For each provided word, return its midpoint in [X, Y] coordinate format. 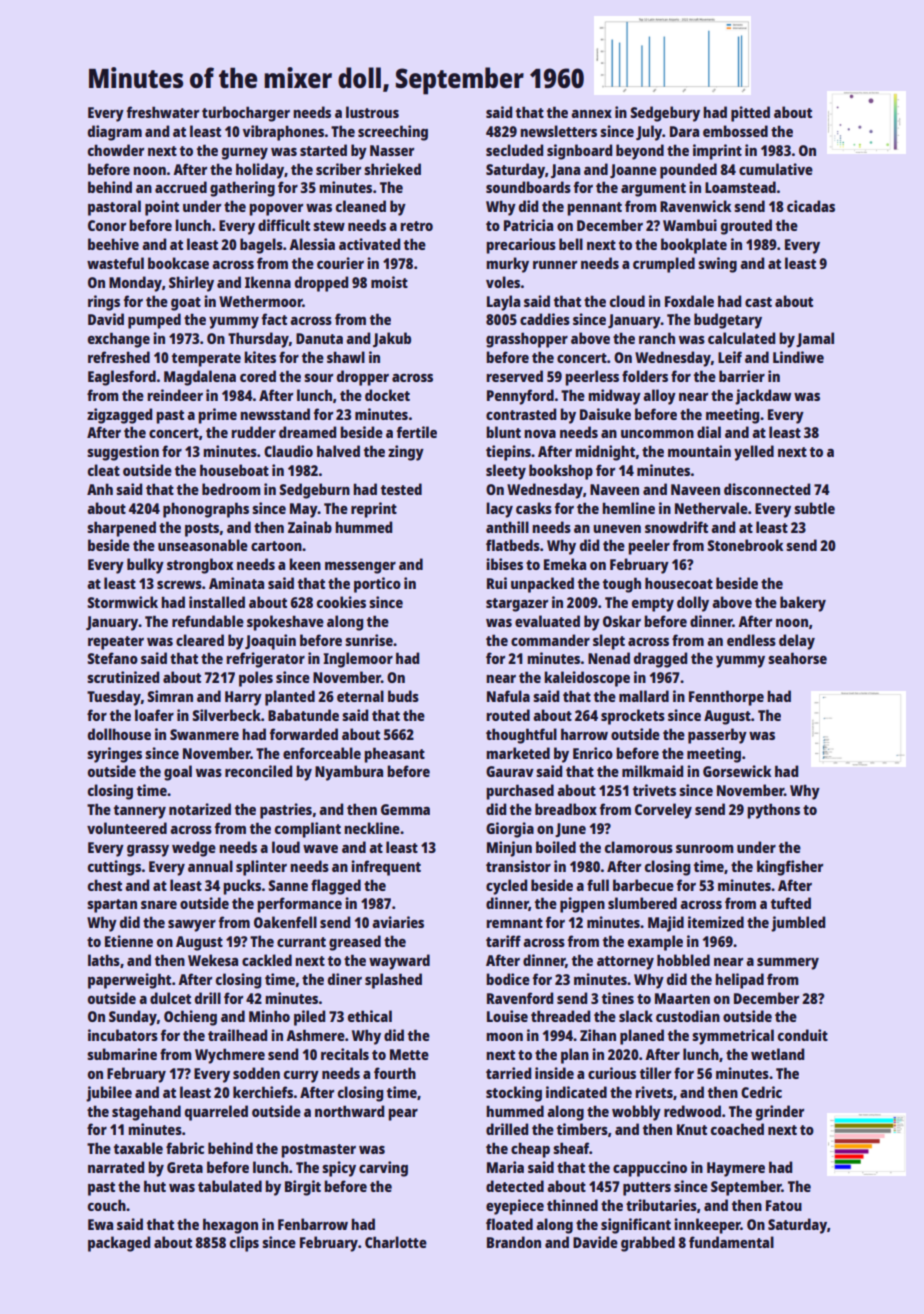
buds [403, 696]
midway [614, 397]
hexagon [230, 1226]
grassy [148, 851]
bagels [261, 246]
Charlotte [396, 1242]
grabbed [648, 1244]
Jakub [392, 339]
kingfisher [790, 868]
